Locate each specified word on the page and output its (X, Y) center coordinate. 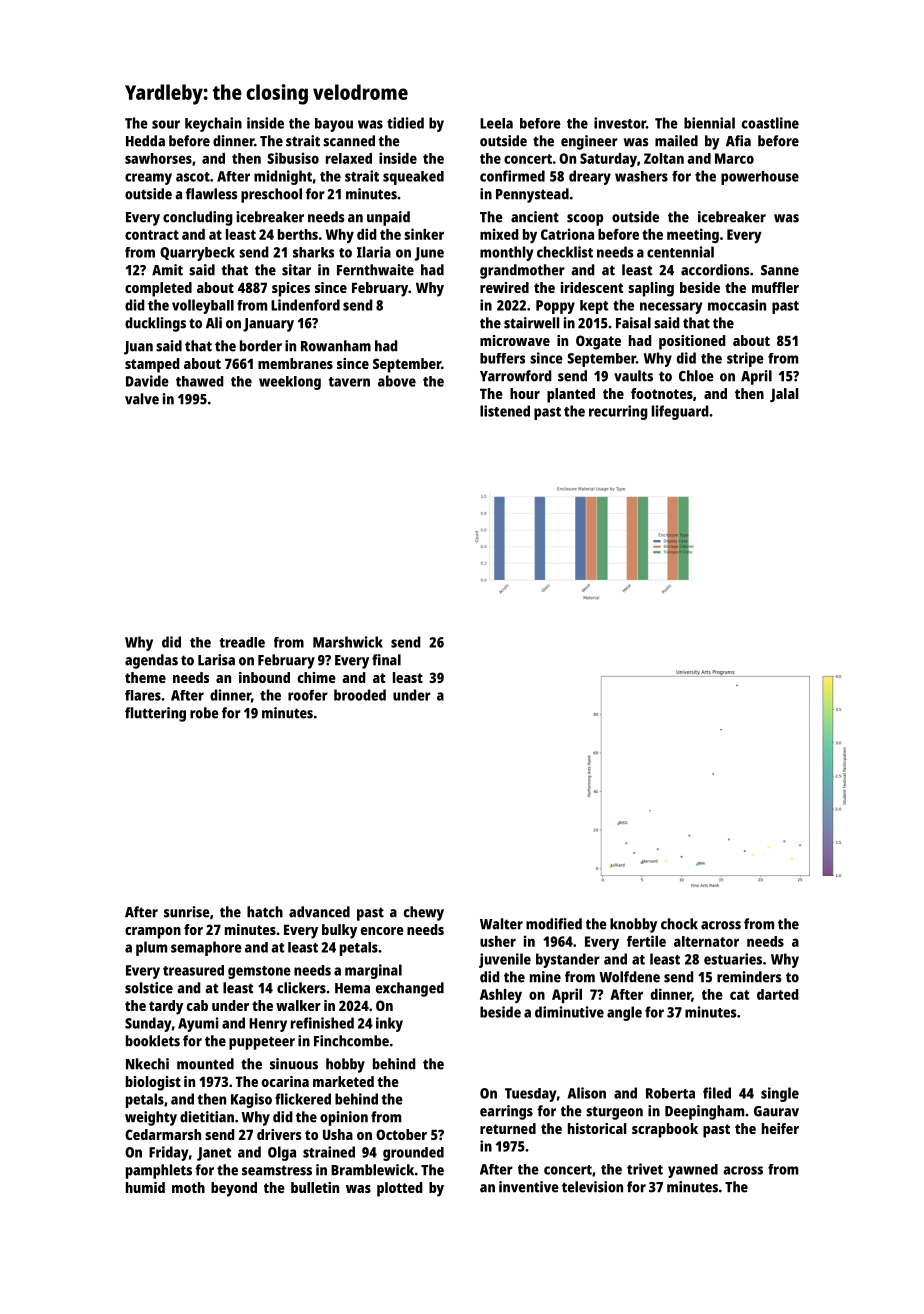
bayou (334, 125)
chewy (424, 913)
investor (620, 123)
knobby (633, 925)
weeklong (290, 383)
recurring (618, 412)
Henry (268, 1025)
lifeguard (680, 412)
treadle (242, 642)
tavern (349, 382)
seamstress (277, 1170)
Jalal (784, 395)
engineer (589, 142)
